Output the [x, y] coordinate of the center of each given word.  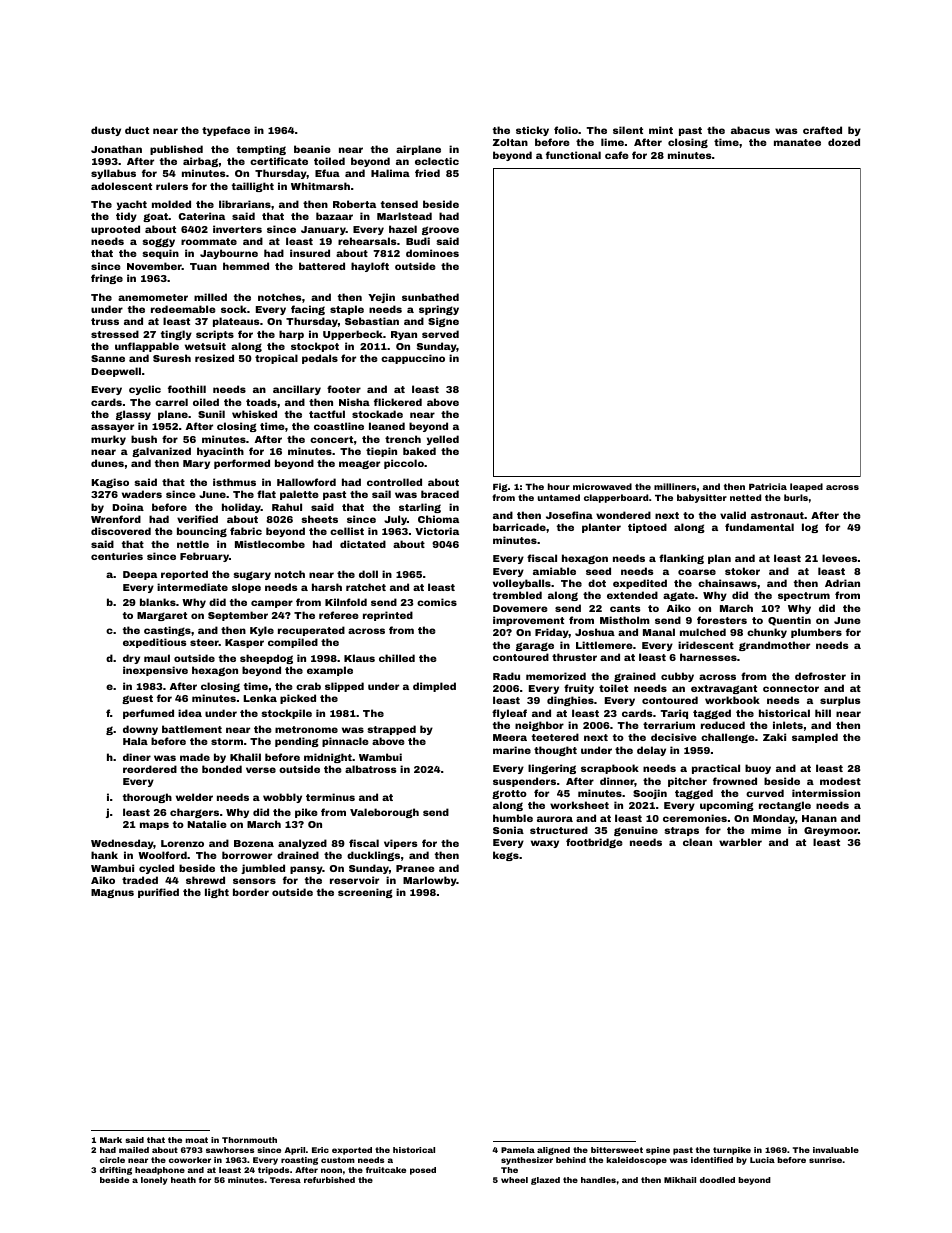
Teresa [285, 1180]
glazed [545, 1181]
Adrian [842, 583]
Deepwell [116, 372]
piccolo [404, 464]
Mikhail [680, 1180]
